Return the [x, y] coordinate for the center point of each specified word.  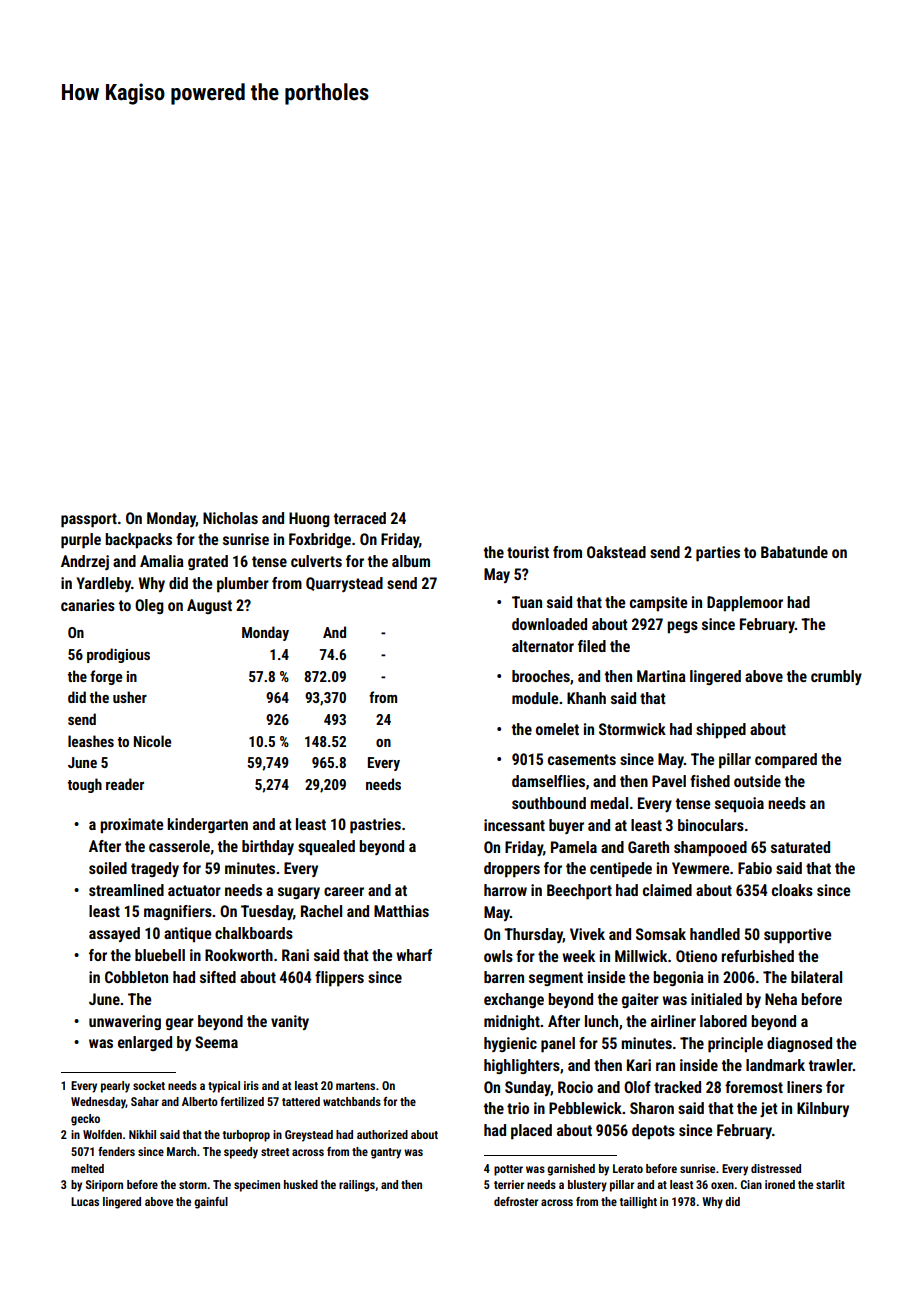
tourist [528, 552]
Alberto [200, 1101]
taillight [638, 1203]
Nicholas [230, 518]
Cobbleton [136, 977]
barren [504, 977]
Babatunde [794, 552]
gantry [386, 1153]
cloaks [792, 890]
